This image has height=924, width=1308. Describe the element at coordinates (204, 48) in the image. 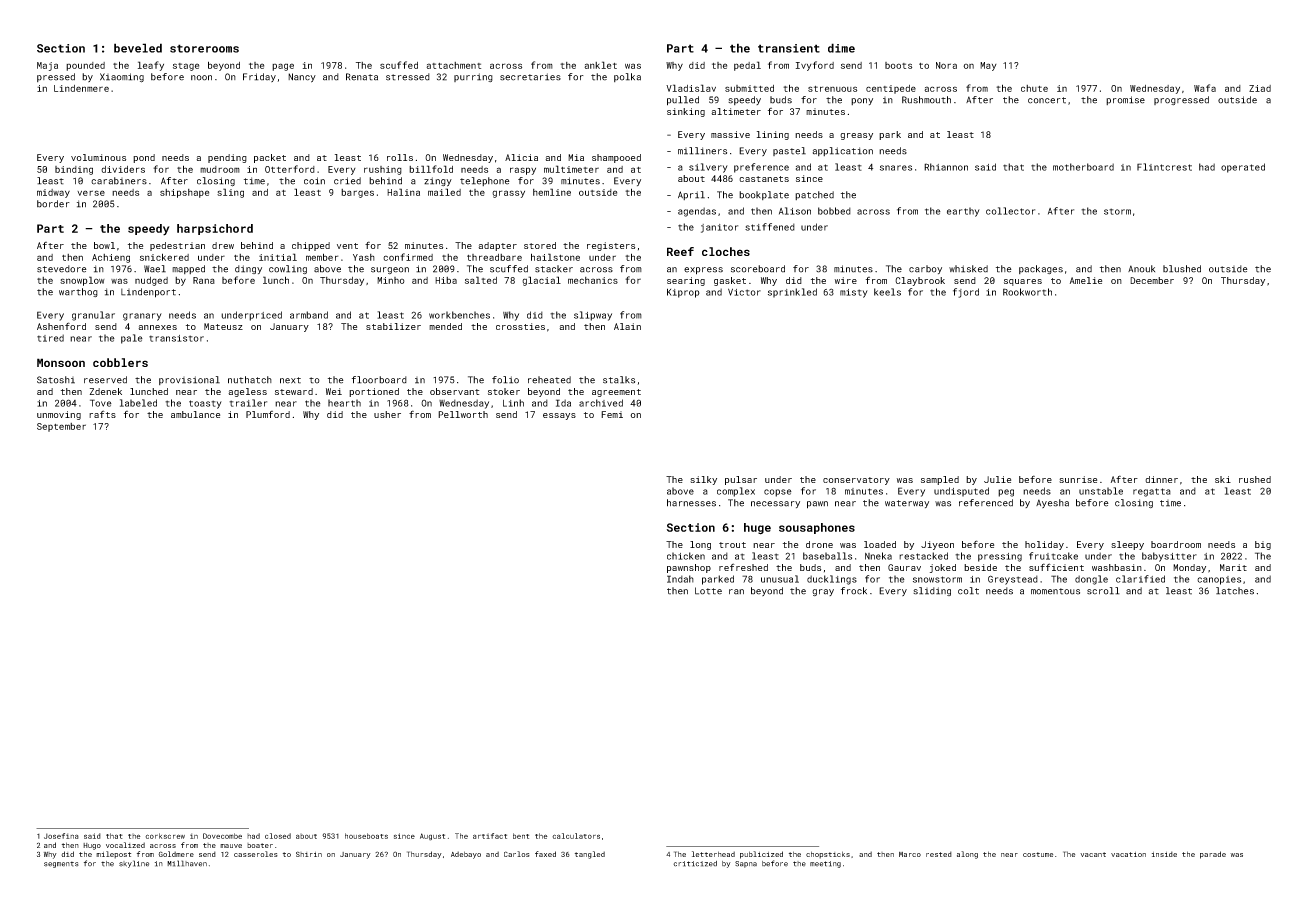

I see `storerooms` at that location.
